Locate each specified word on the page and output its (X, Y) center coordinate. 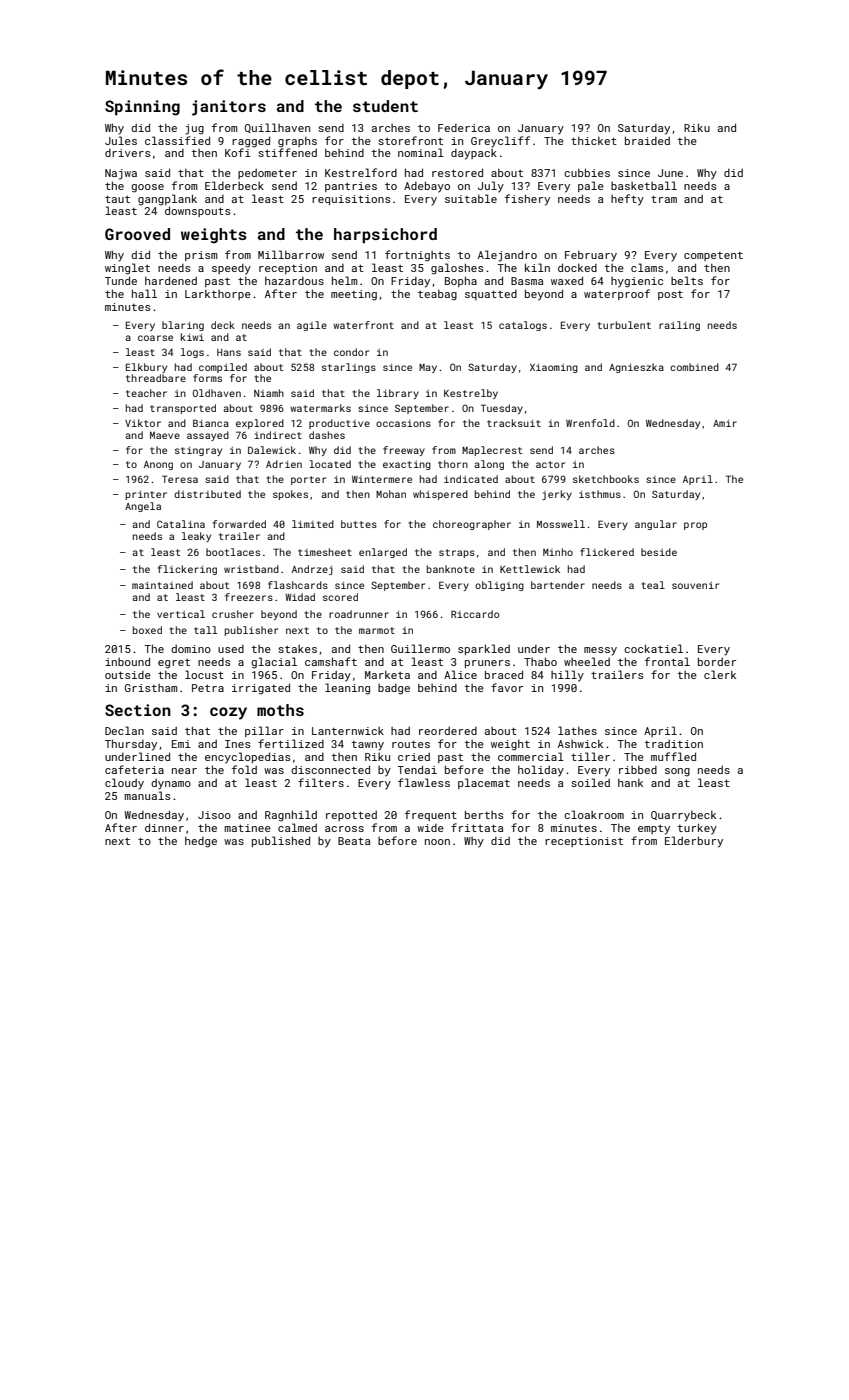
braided (647, 140)
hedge (201, 842)
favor (507, 687)
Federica (464, 128)
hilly (567, 676)
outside (128, 675)
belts (687, 280)
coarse (155, 338)
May (428, 368)
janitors (229, 108)
